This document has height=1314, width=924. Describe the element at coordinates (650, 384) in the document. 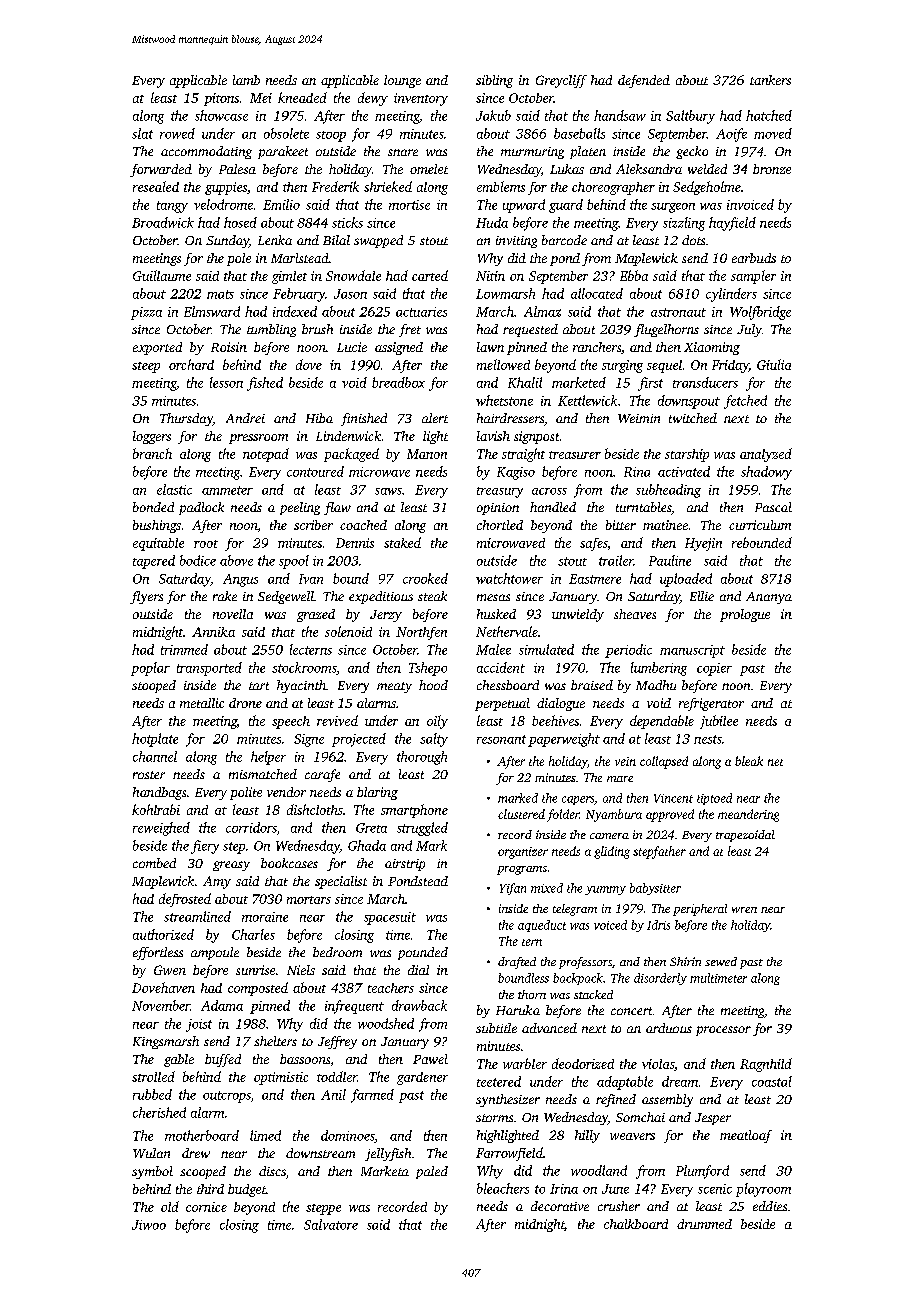

I see `first` at that location.
